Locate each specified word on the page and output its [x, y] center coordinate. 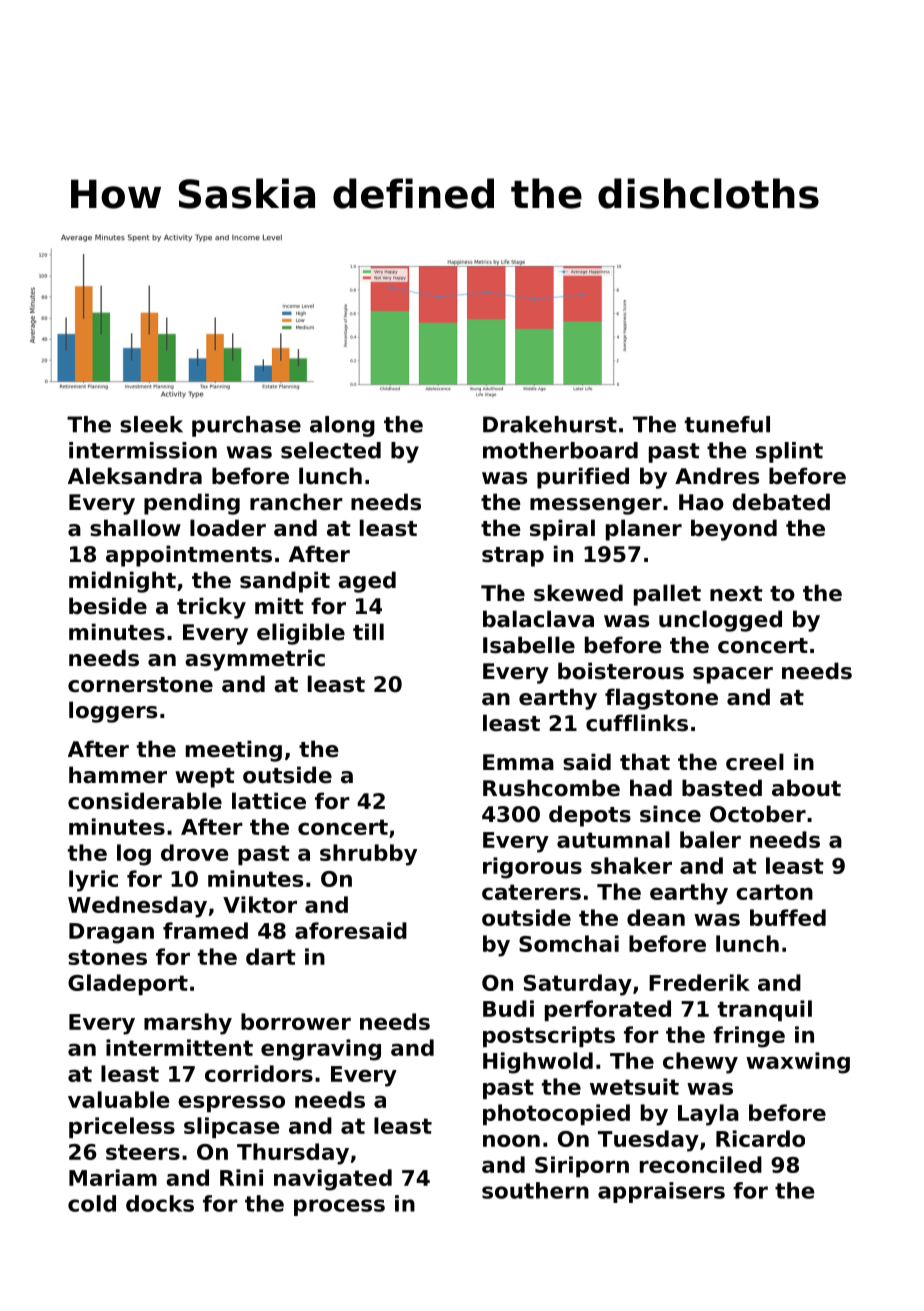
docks [160, 1203]
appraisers [661, 1192]
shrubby [368, 855]
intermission [143, 450]
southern [535, 1190]
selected [331, 450]
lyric [93, 881]
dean [656, 917]
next [736, 594]
